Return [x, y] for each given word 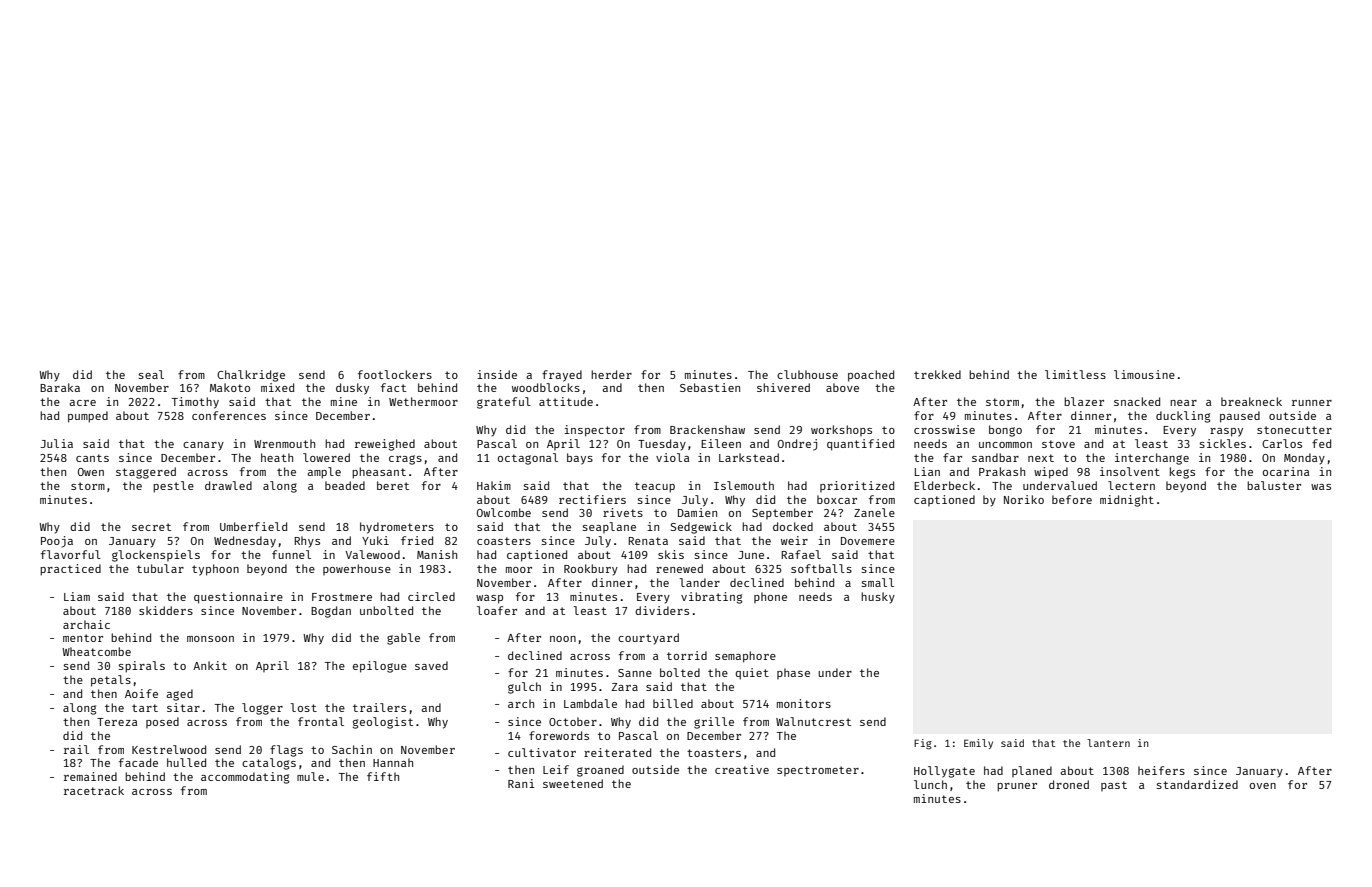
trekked [937, 374]
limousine [1144, 374]
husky [878, 598]
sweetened [573, 783]
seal [151, 374]
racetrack [94, 790]
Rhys [307, 542]
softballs [821, 568]
